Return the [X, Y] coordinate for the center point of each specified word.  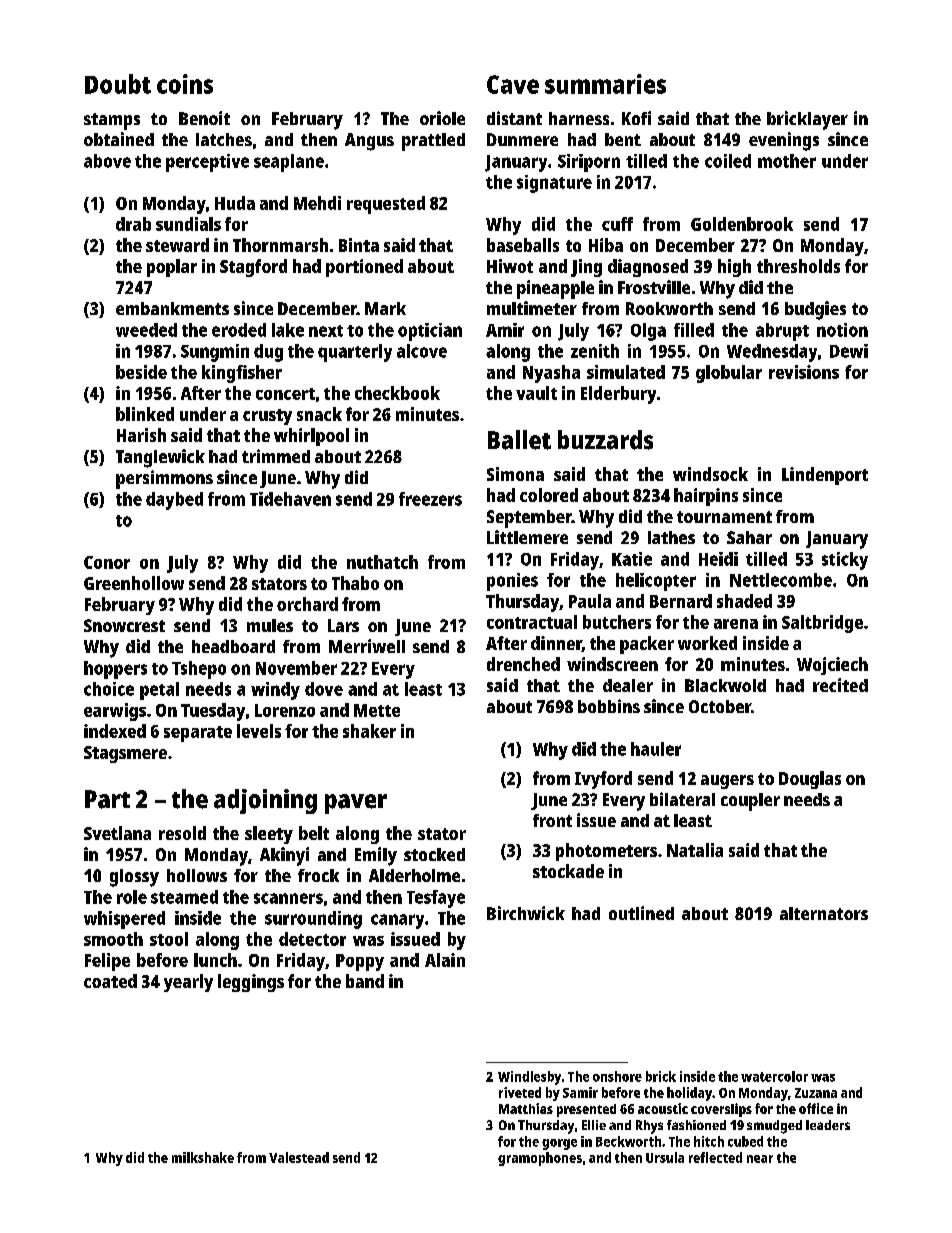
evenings [784, 141]
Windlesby [529, 1078]
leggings [251, 983]
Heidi [718, 559]
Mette [377, 710]
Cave [513, 84]
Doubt [118, 84]
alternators [824, 913]
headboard [233, 646]
